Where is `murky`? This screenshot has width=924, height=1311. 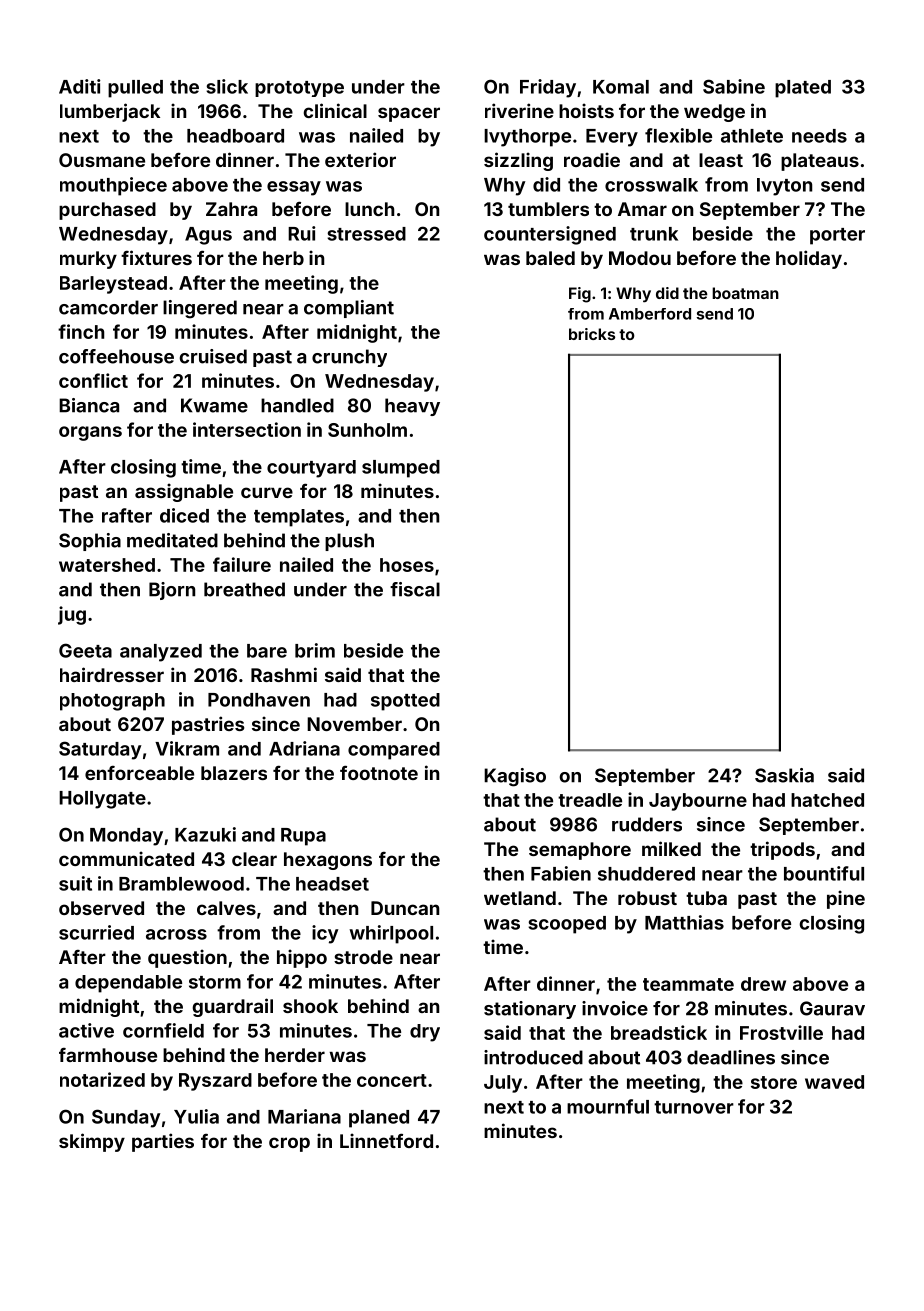
murky is located at coordinates (88, 260).
